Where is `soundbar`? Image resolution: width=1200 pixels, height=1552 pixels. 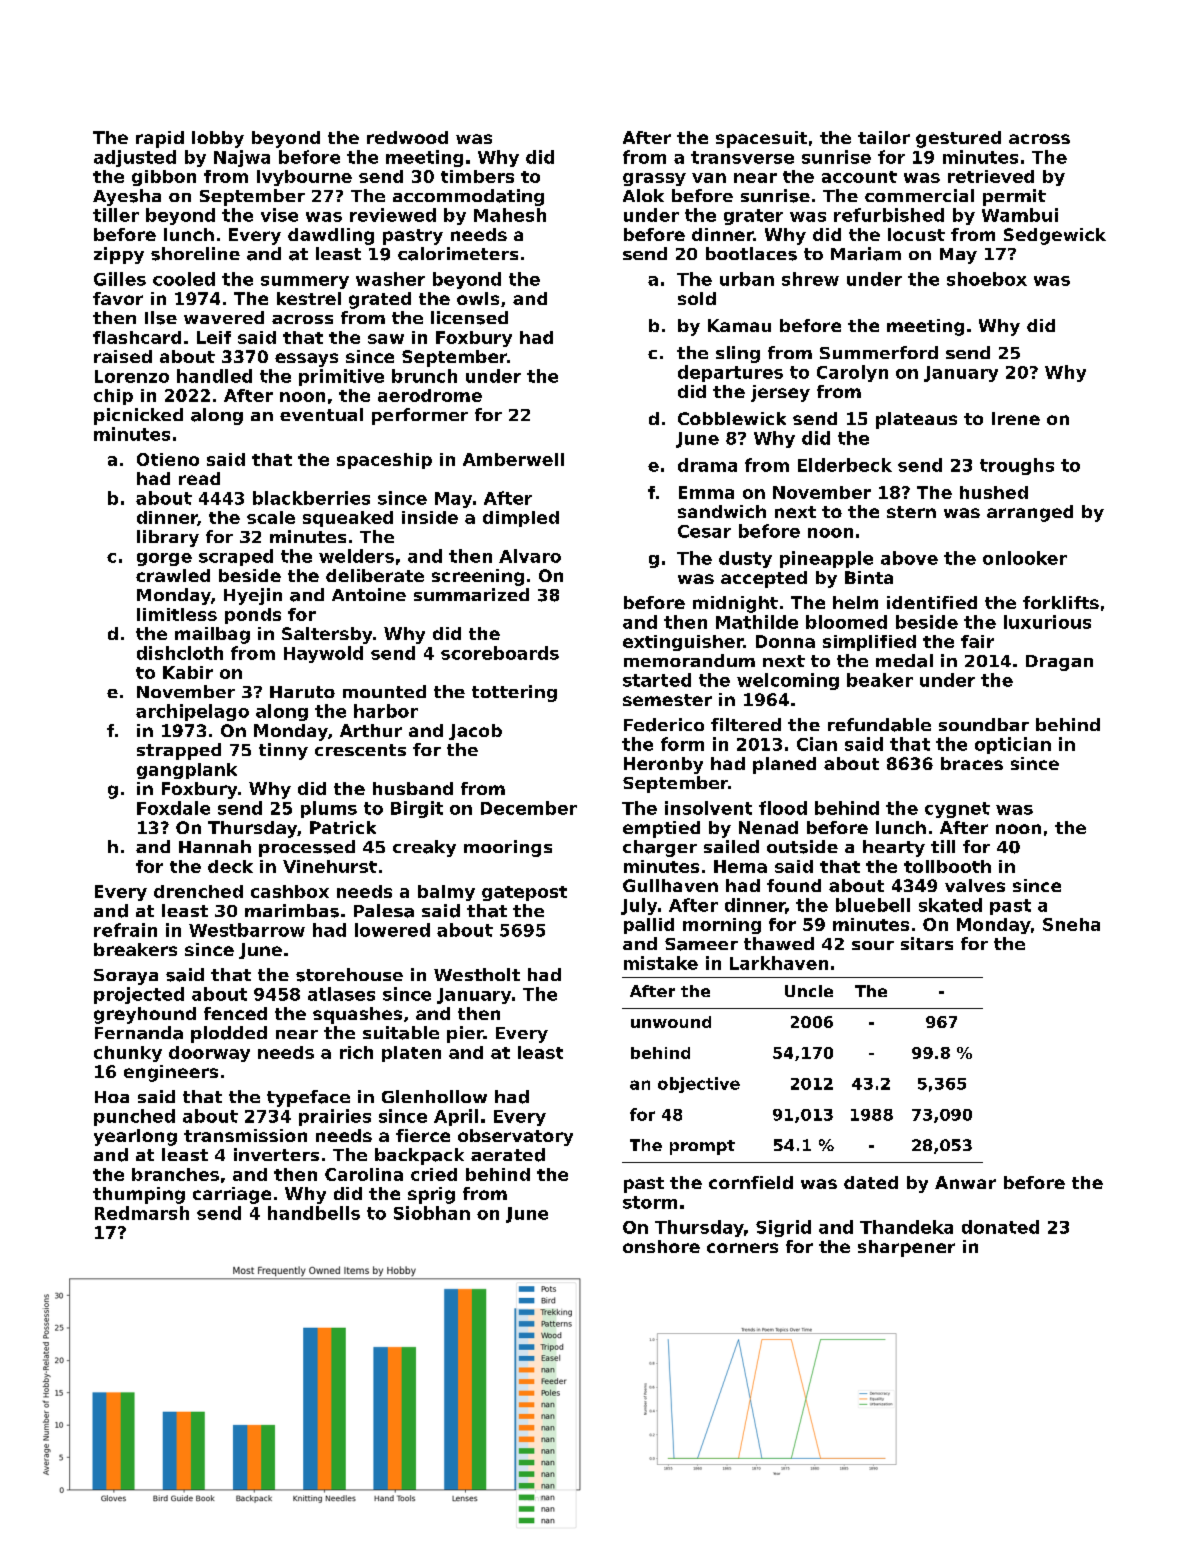 soundbar is located at coordinates (984, 724).
